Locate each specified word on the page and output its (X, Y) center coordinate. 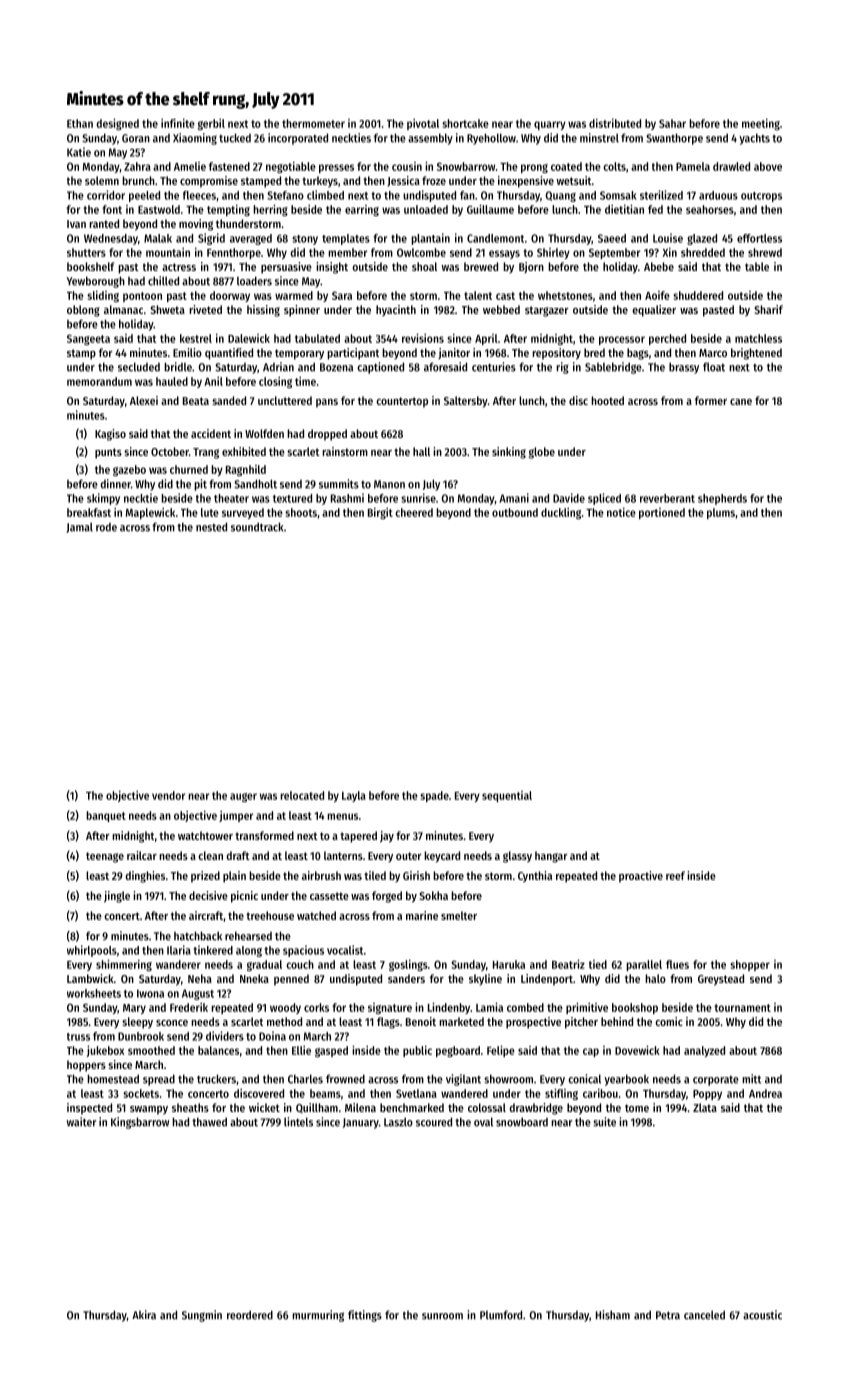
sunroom (442, 1316)
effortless (759, 238)
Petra (668, 1315)
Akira (144, 1315)
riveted (205, 309)
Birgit (380, 513)
